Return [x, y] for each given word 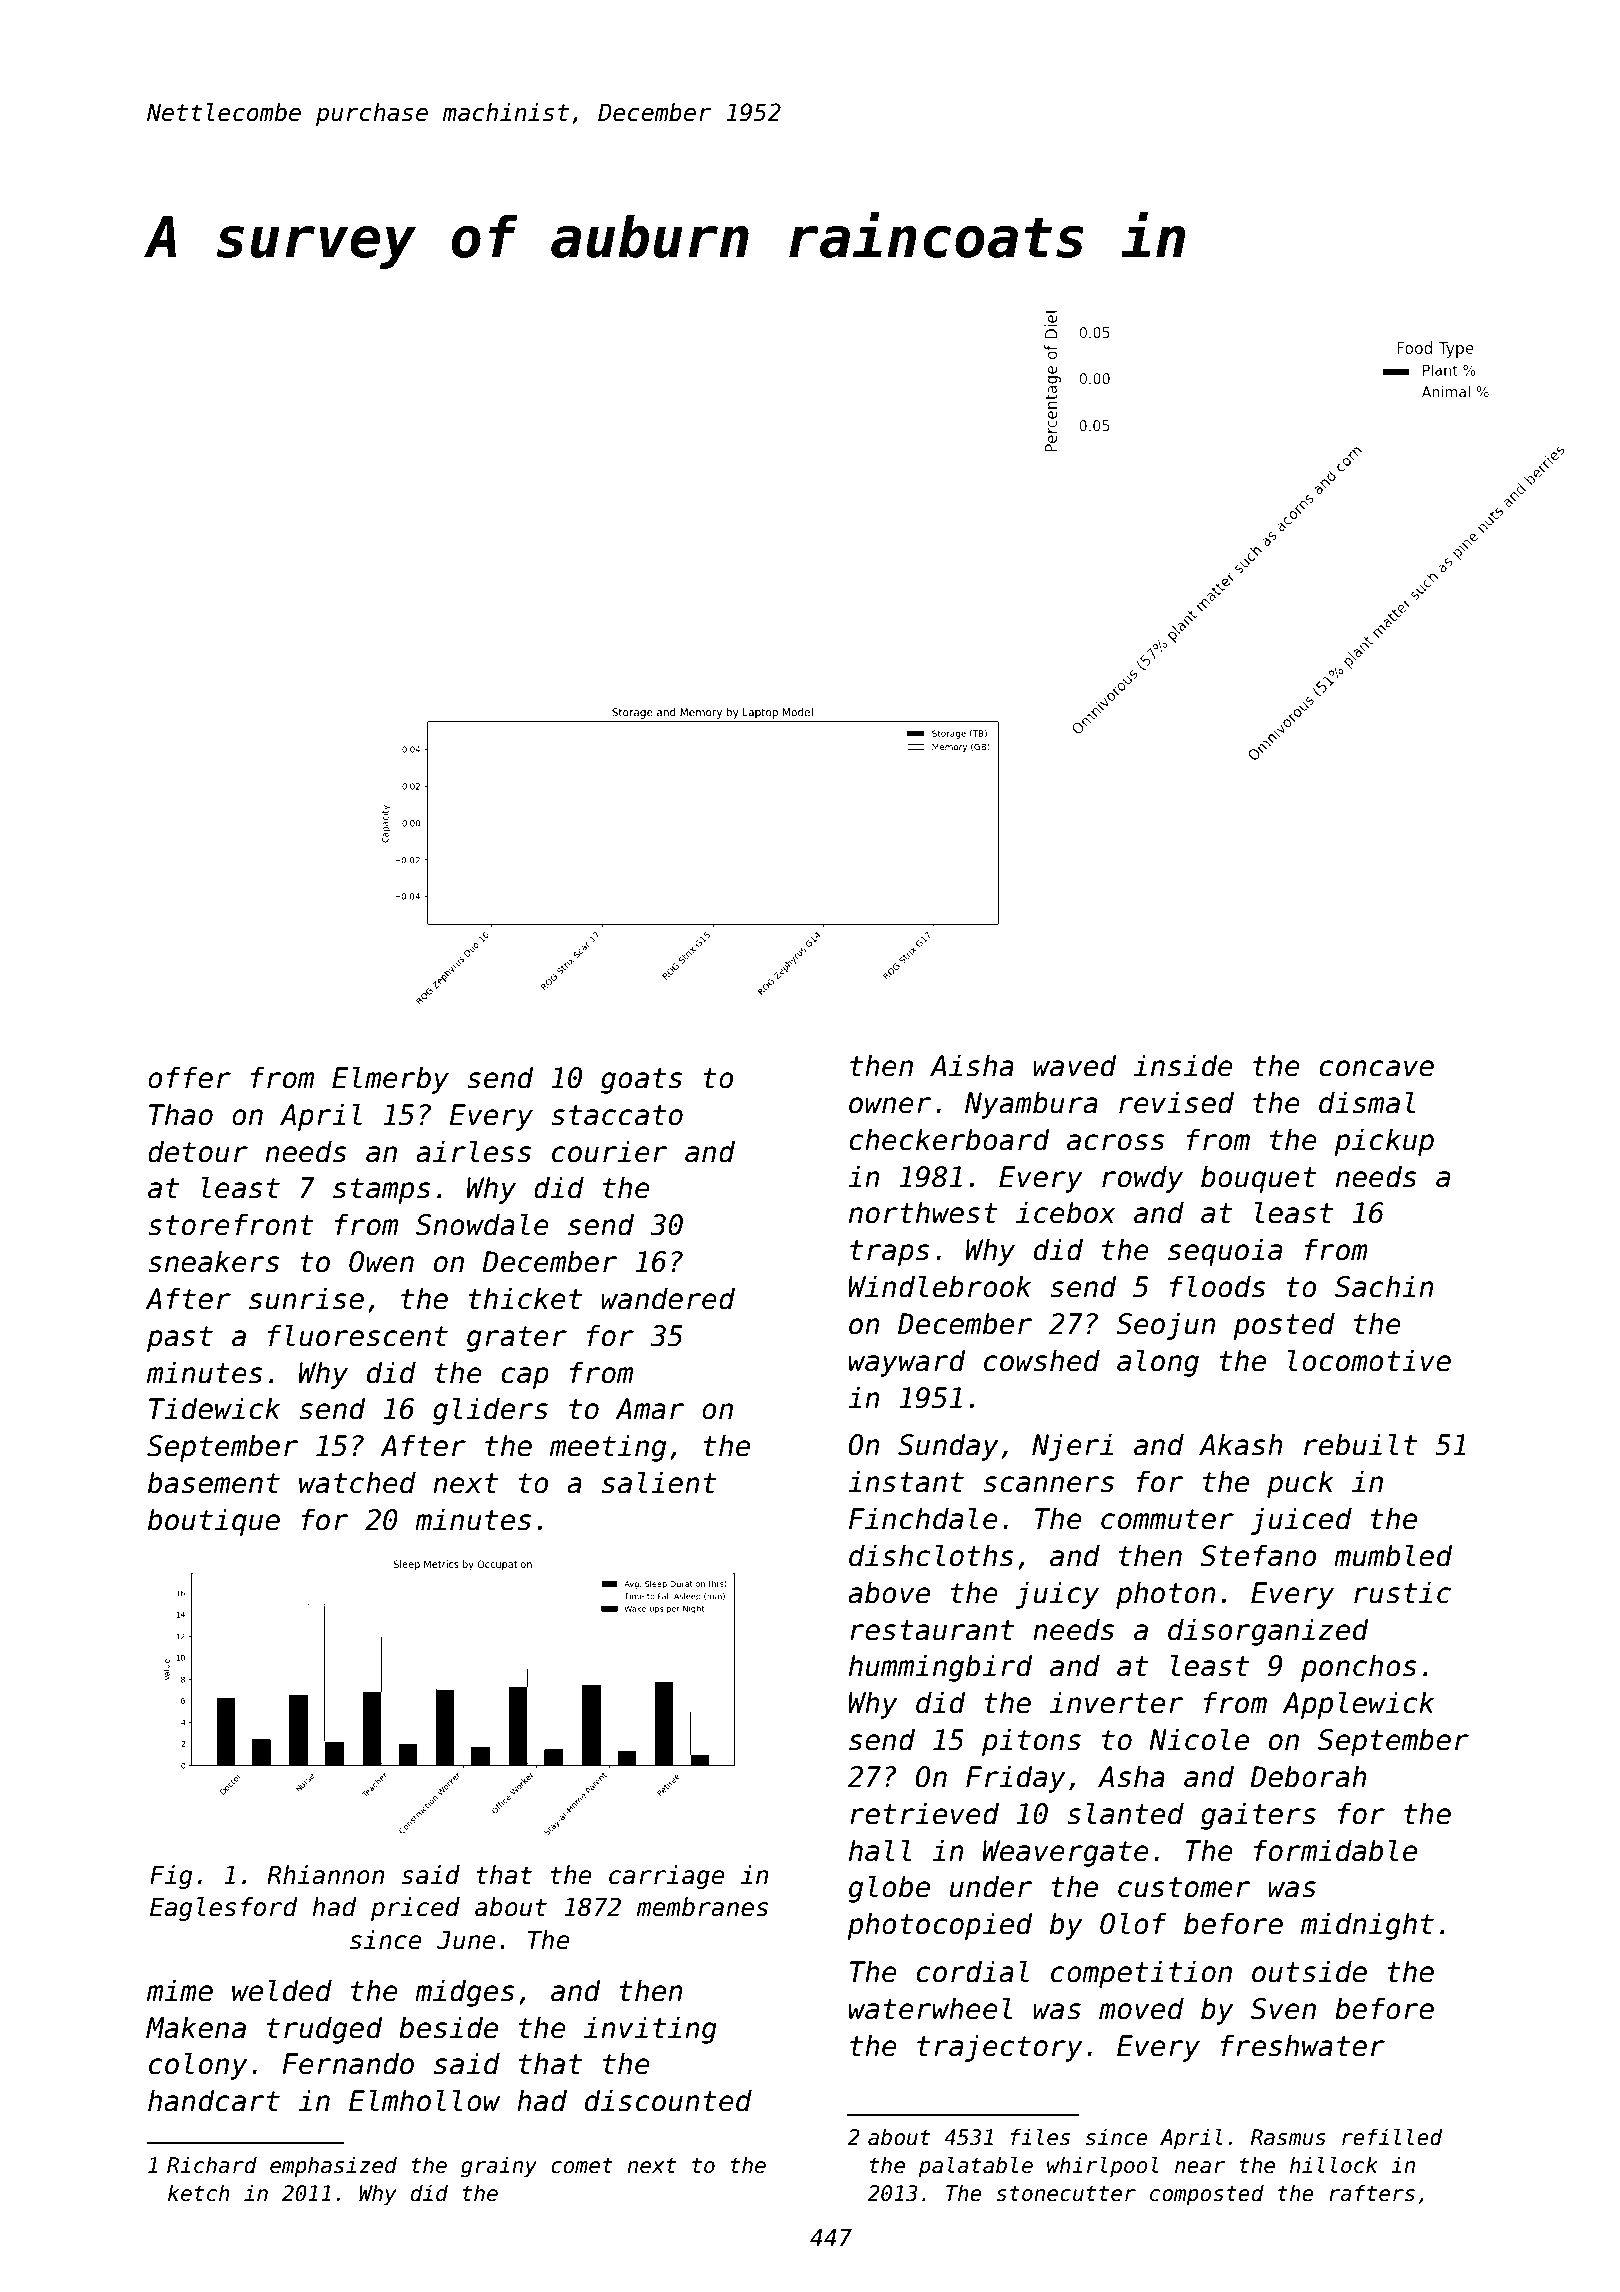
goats [641, 1081]
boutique [214, 1522]
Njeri [1072, 1447]
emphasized [333, 2167]
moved [1141, 2008]
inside [1183, 1065]
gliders [490, 1411]
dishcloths [931, 1555]
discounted [668, 2100]
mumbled [1393, 1555]
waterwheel [930, 2008]
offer [189, 1077]
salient [659, 1482]
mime [180, 1990]
